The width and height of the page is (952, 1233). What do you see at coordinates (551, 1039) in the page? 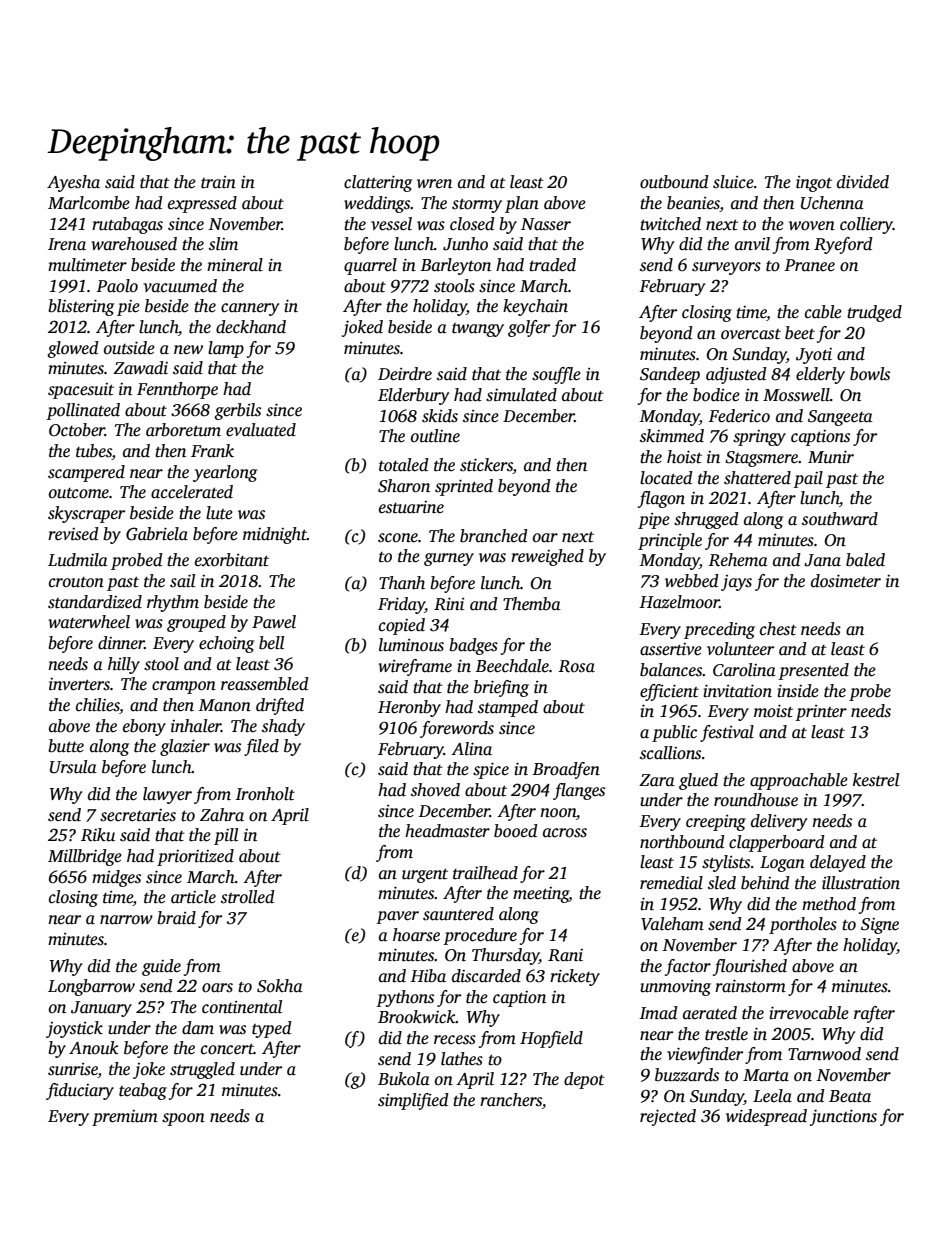
I see `Hopfield` at bounding box center [551, 1039].
